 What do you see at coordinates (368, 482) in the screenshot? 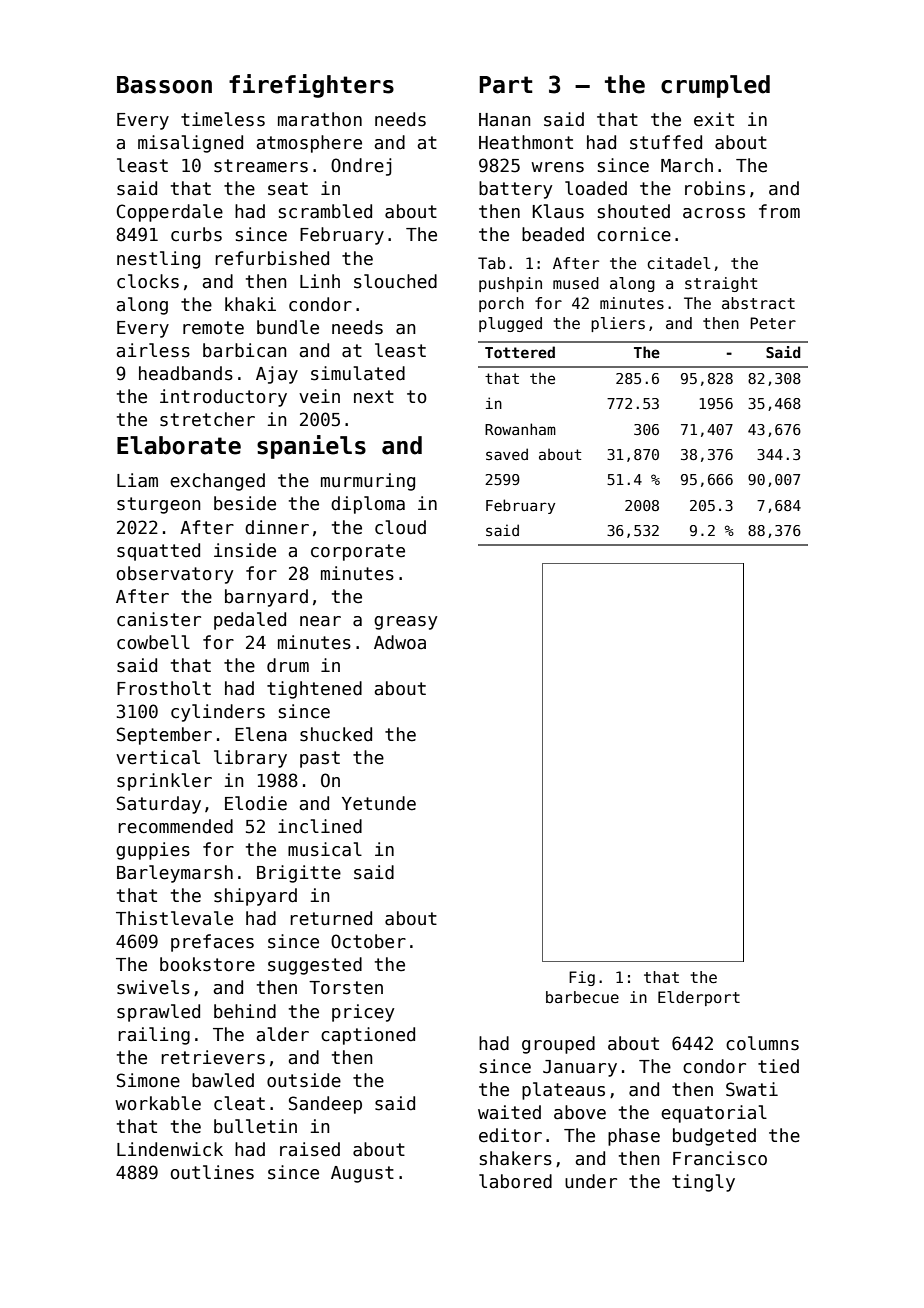
I see `murmuring` at bounding box center [368, 482].
